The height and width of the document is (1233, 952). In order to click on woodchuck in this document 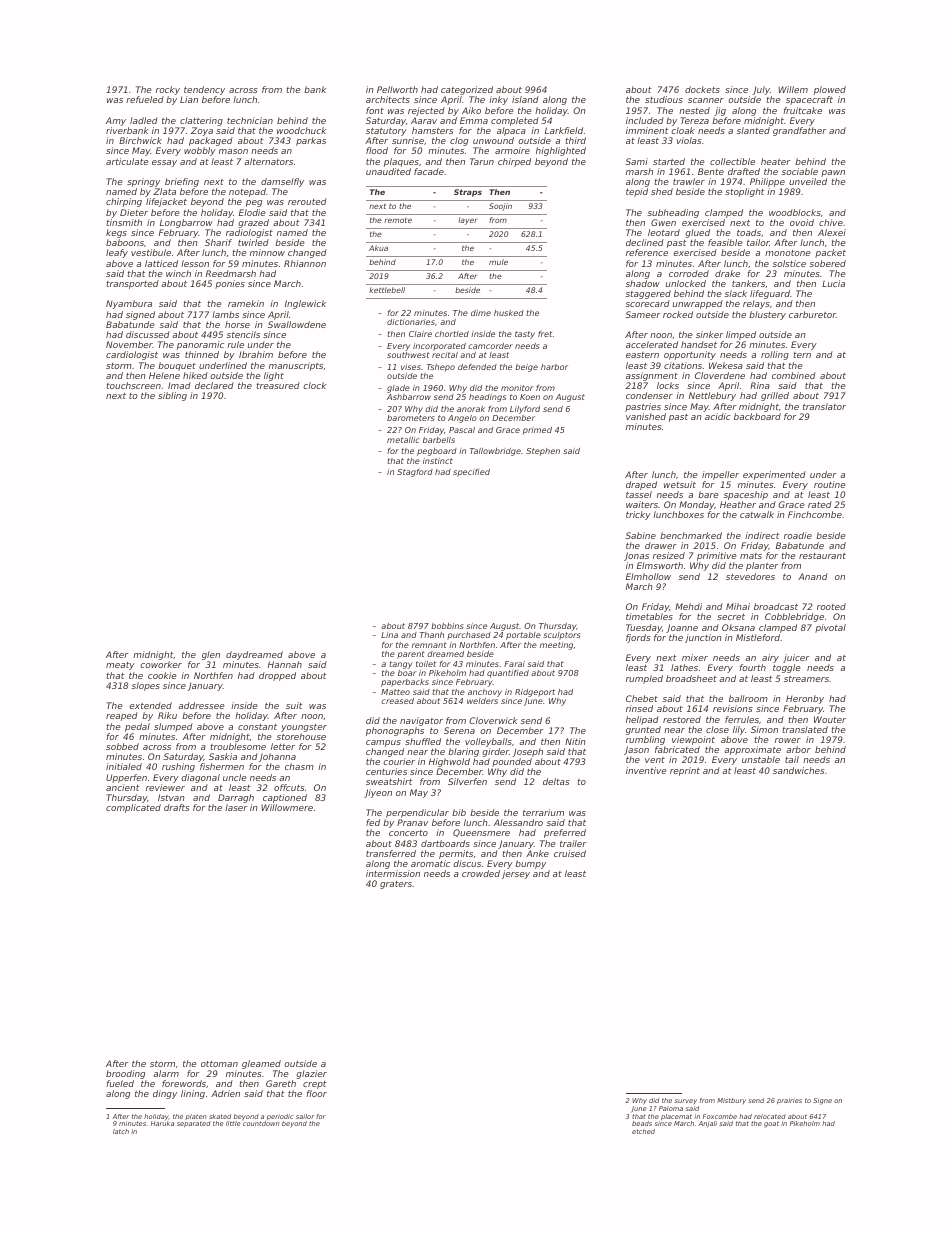, I will do `click(301, 130)`.
